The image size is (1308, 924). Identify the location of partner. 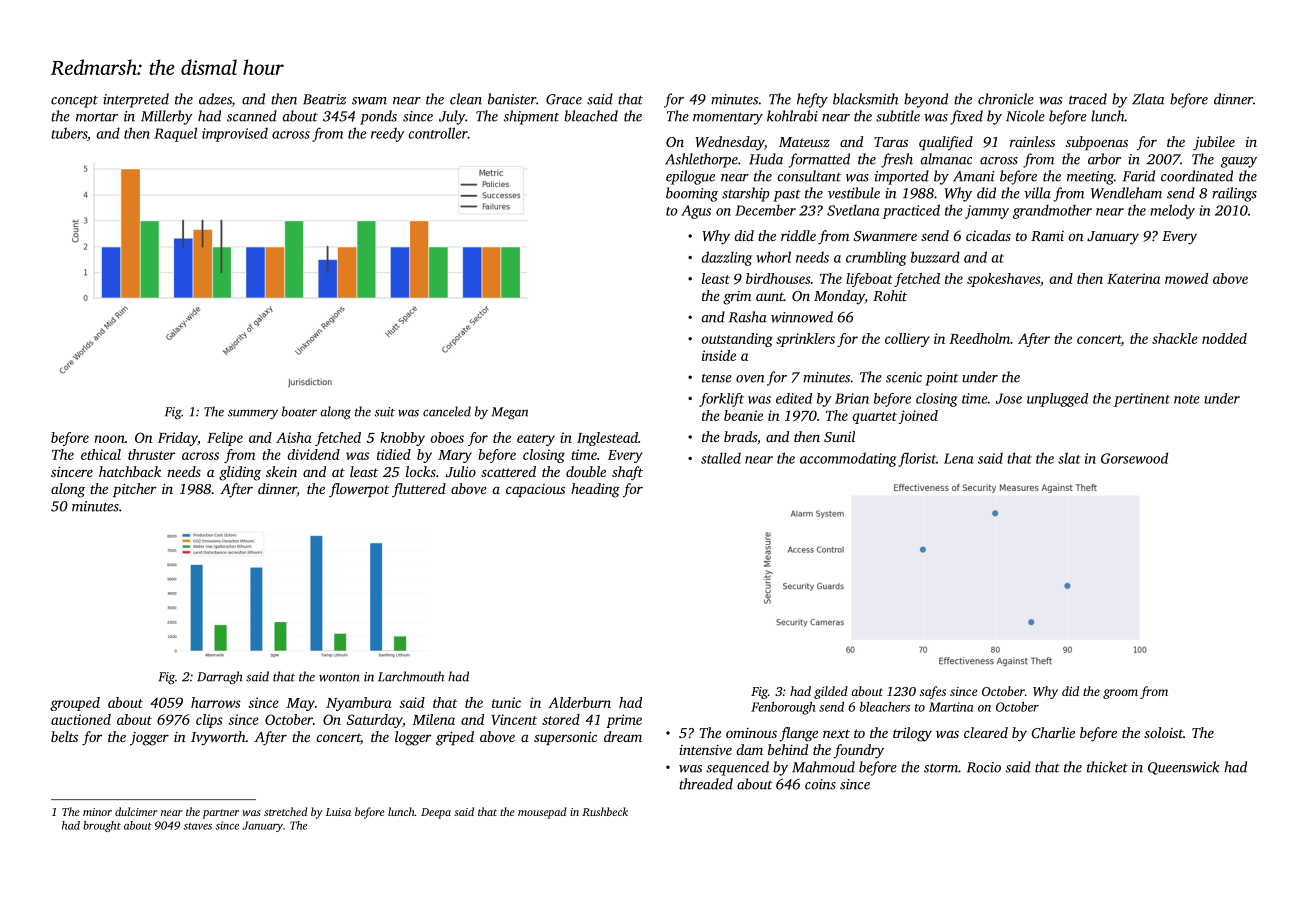
(220, 814).
